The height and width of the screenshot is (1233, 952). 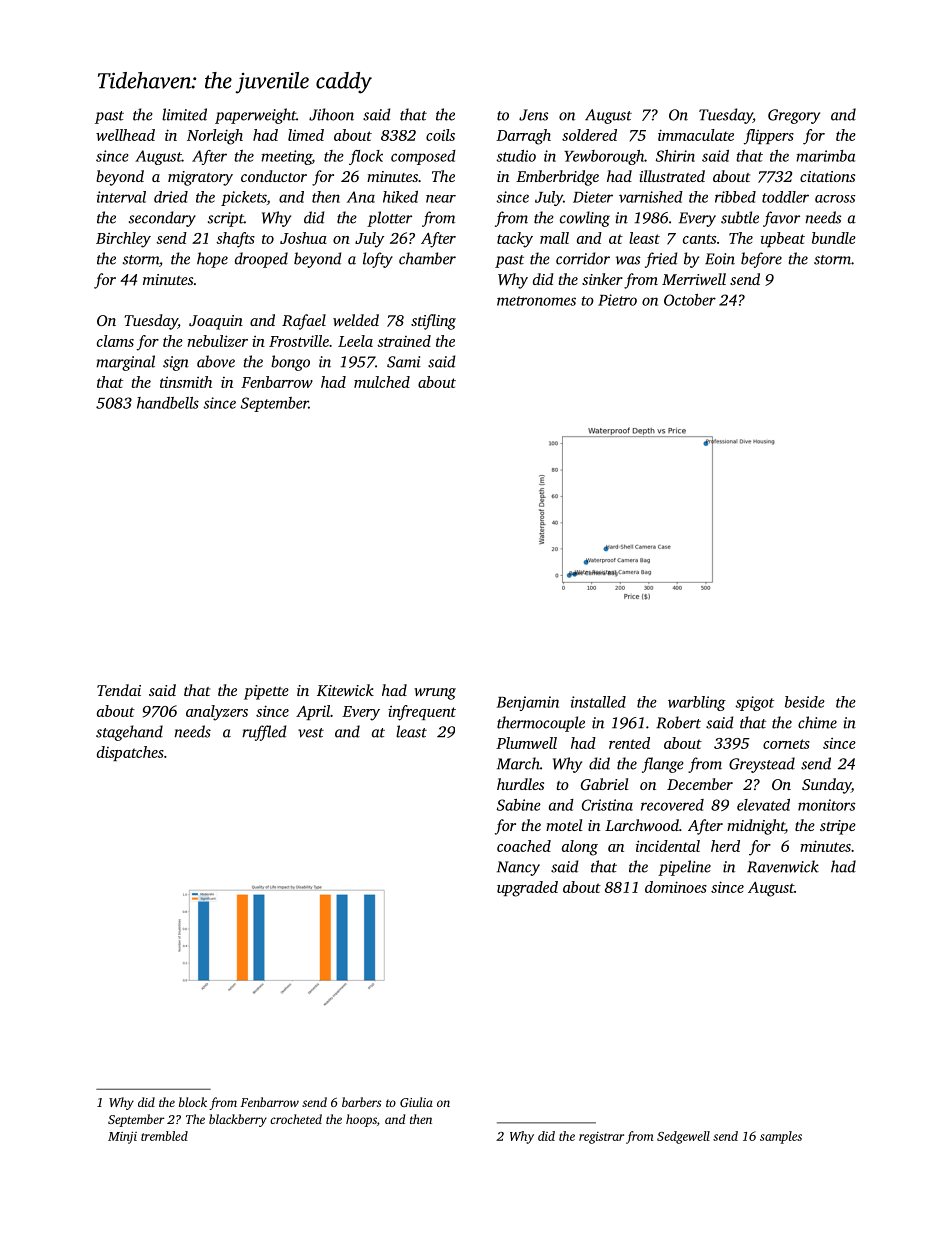 I want to click on Jens, so click(x=533, y=115).
